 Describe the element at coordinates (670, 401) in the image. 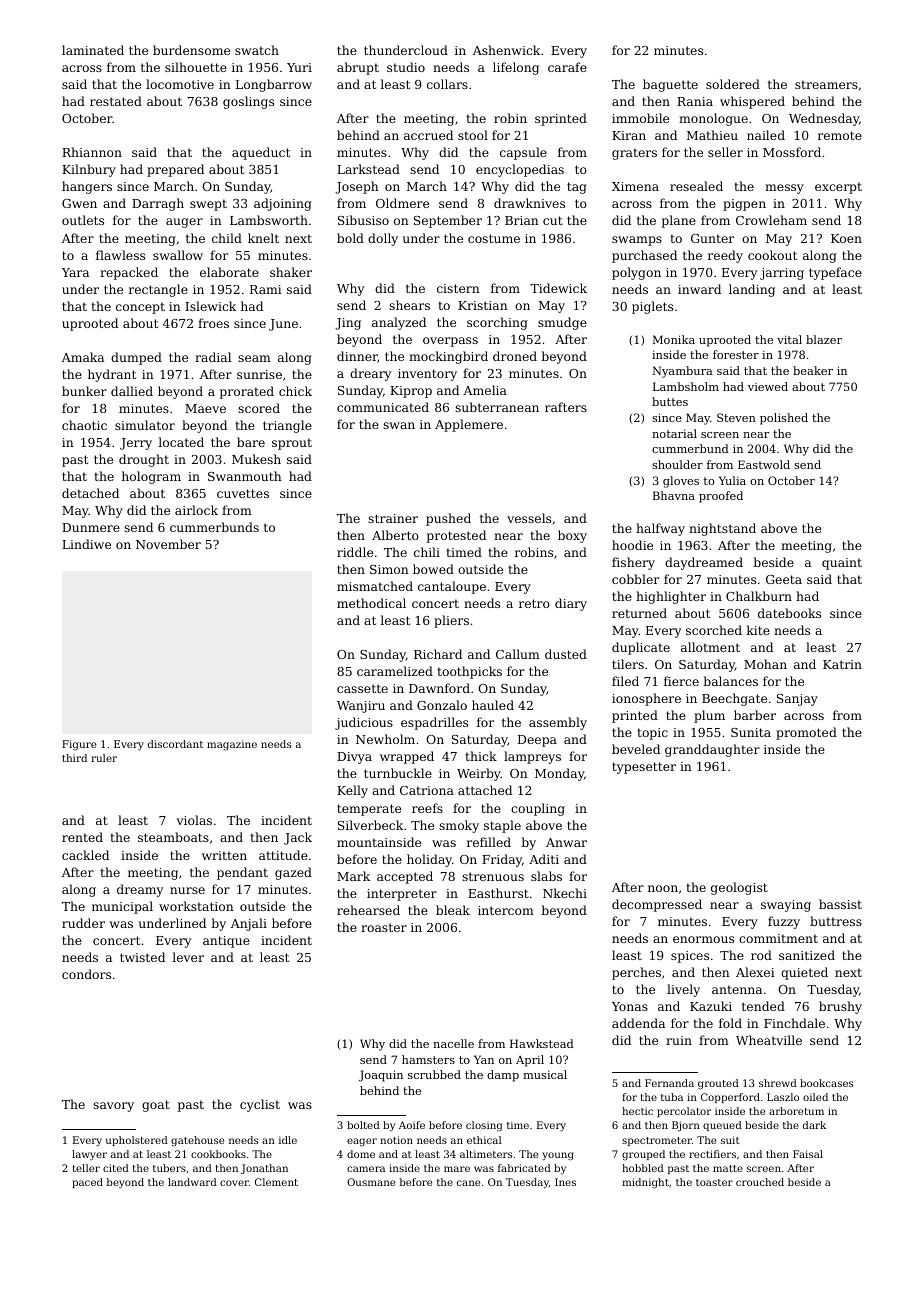

I see `buttes` at that location.
